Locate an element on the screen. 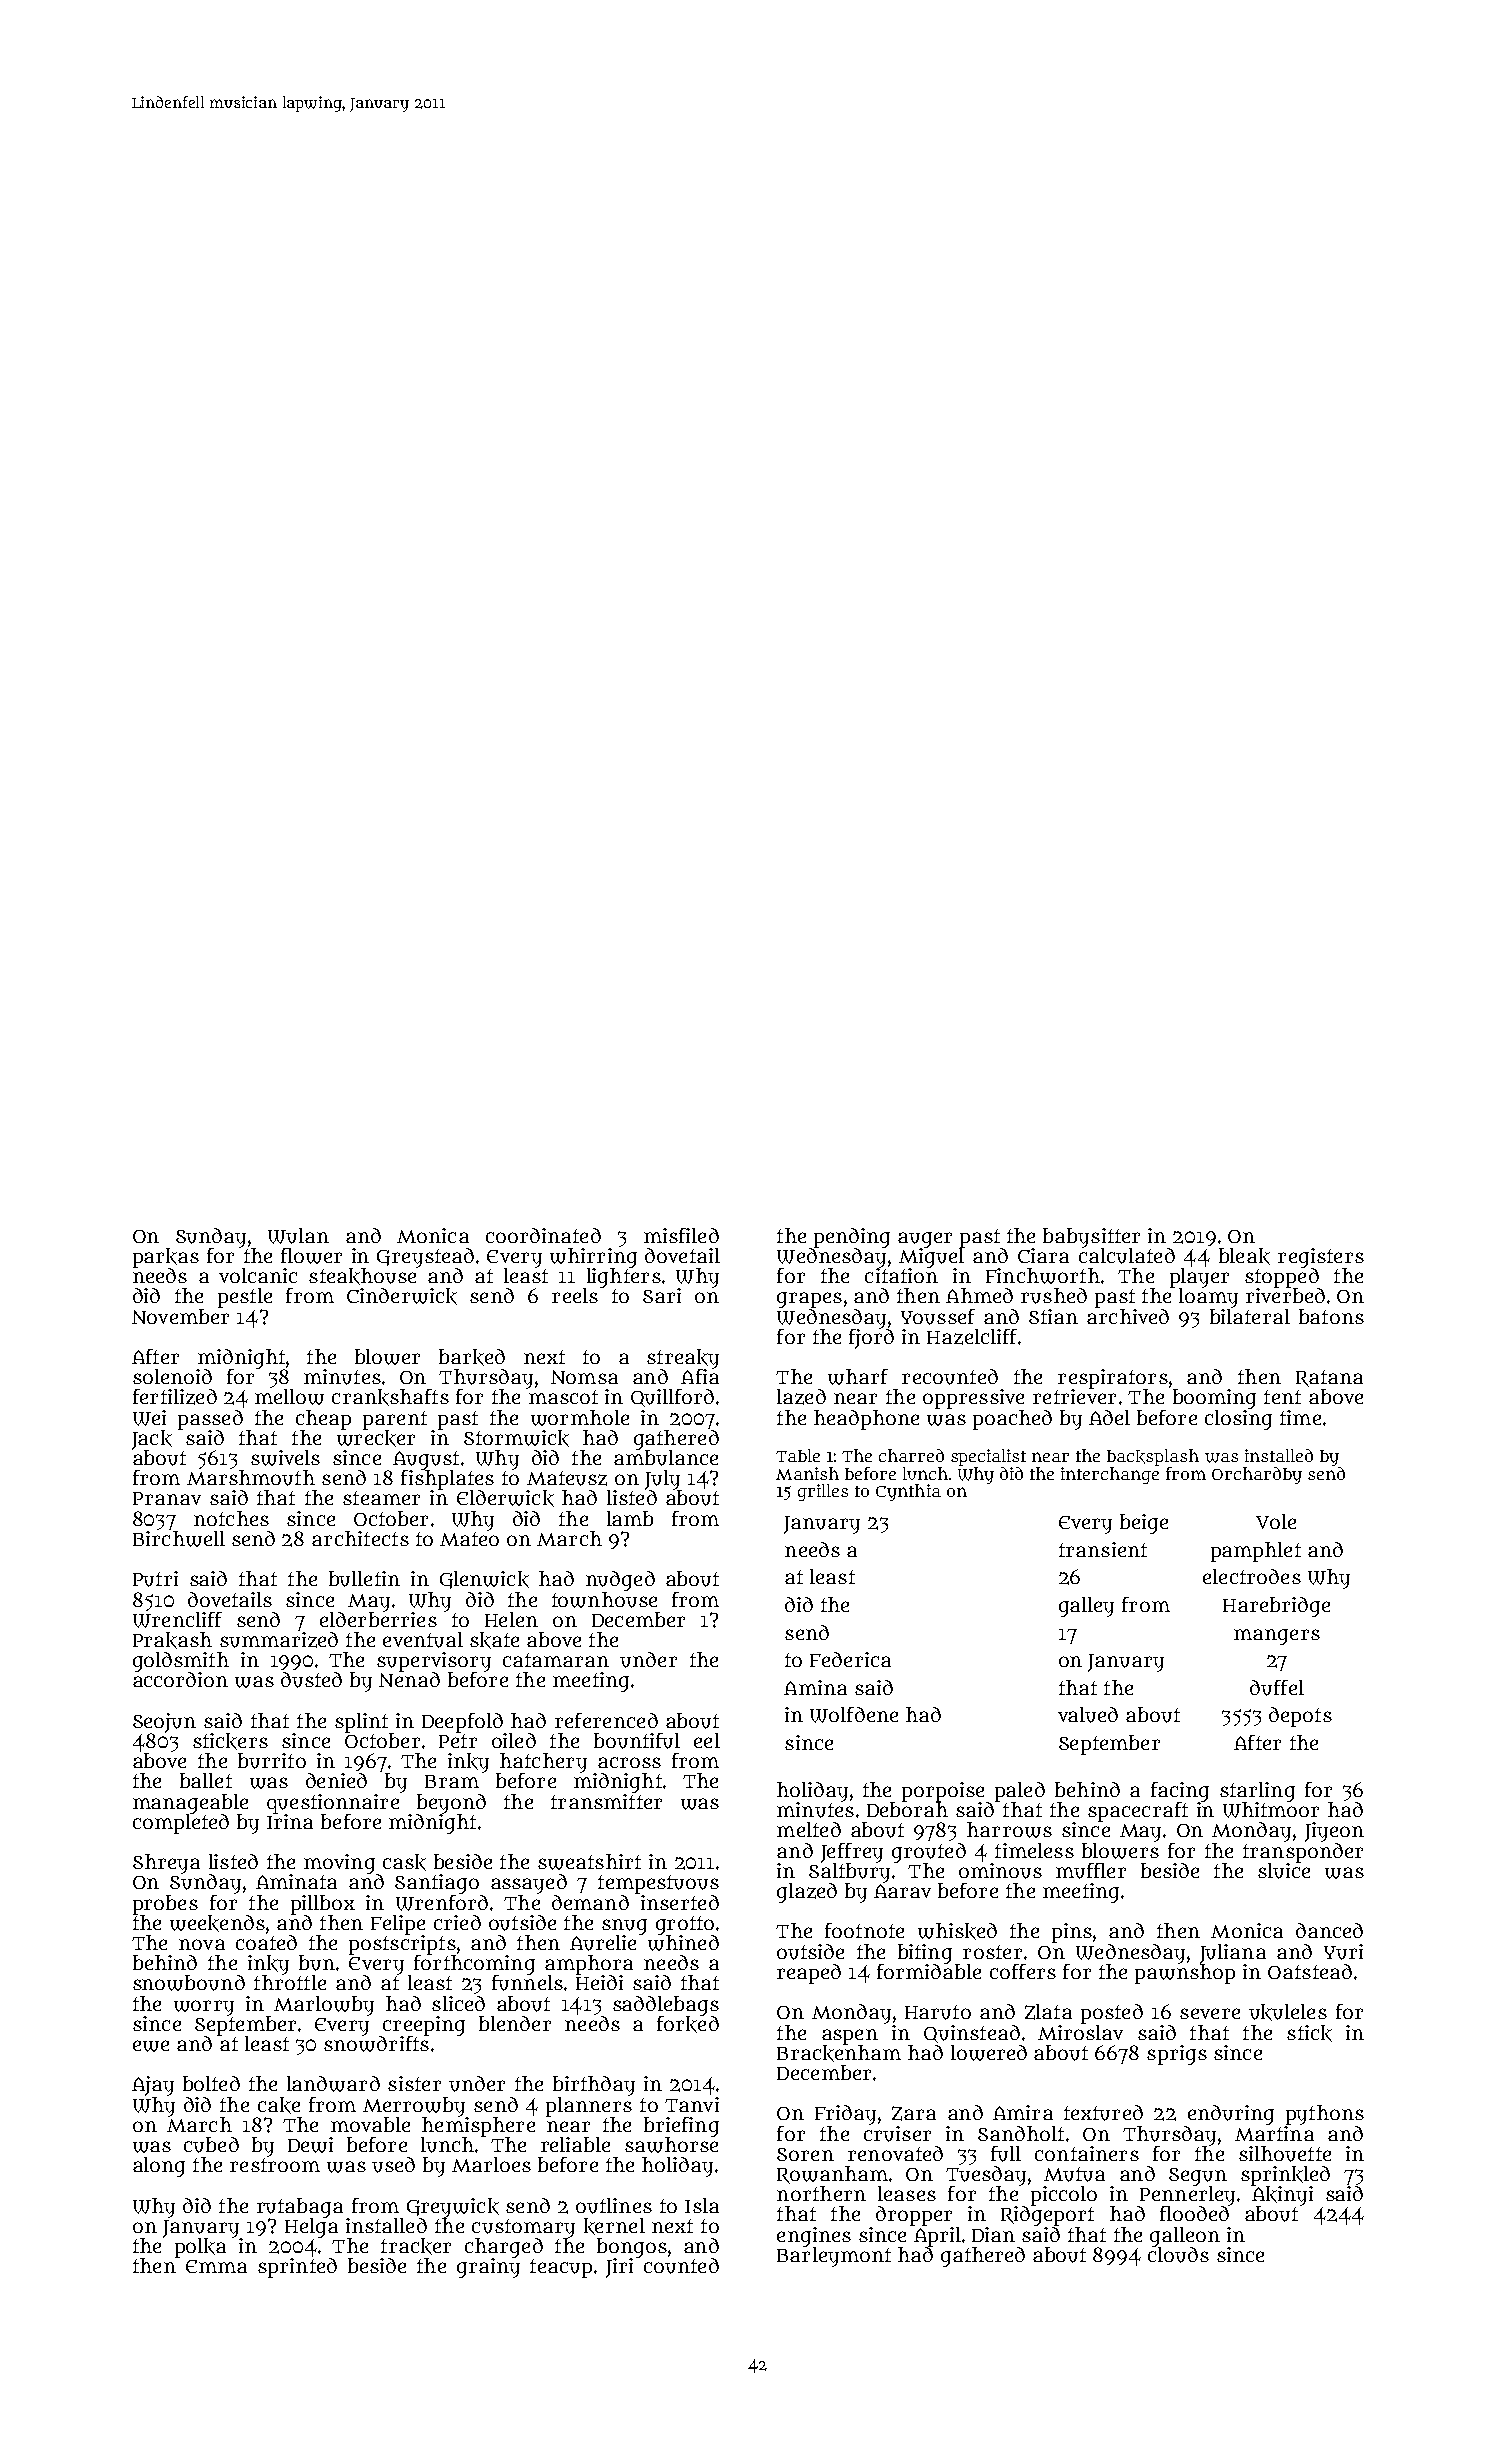 This screenshot has width=1496, height=2464. clouds is located at coordinates (1178, 2254).
